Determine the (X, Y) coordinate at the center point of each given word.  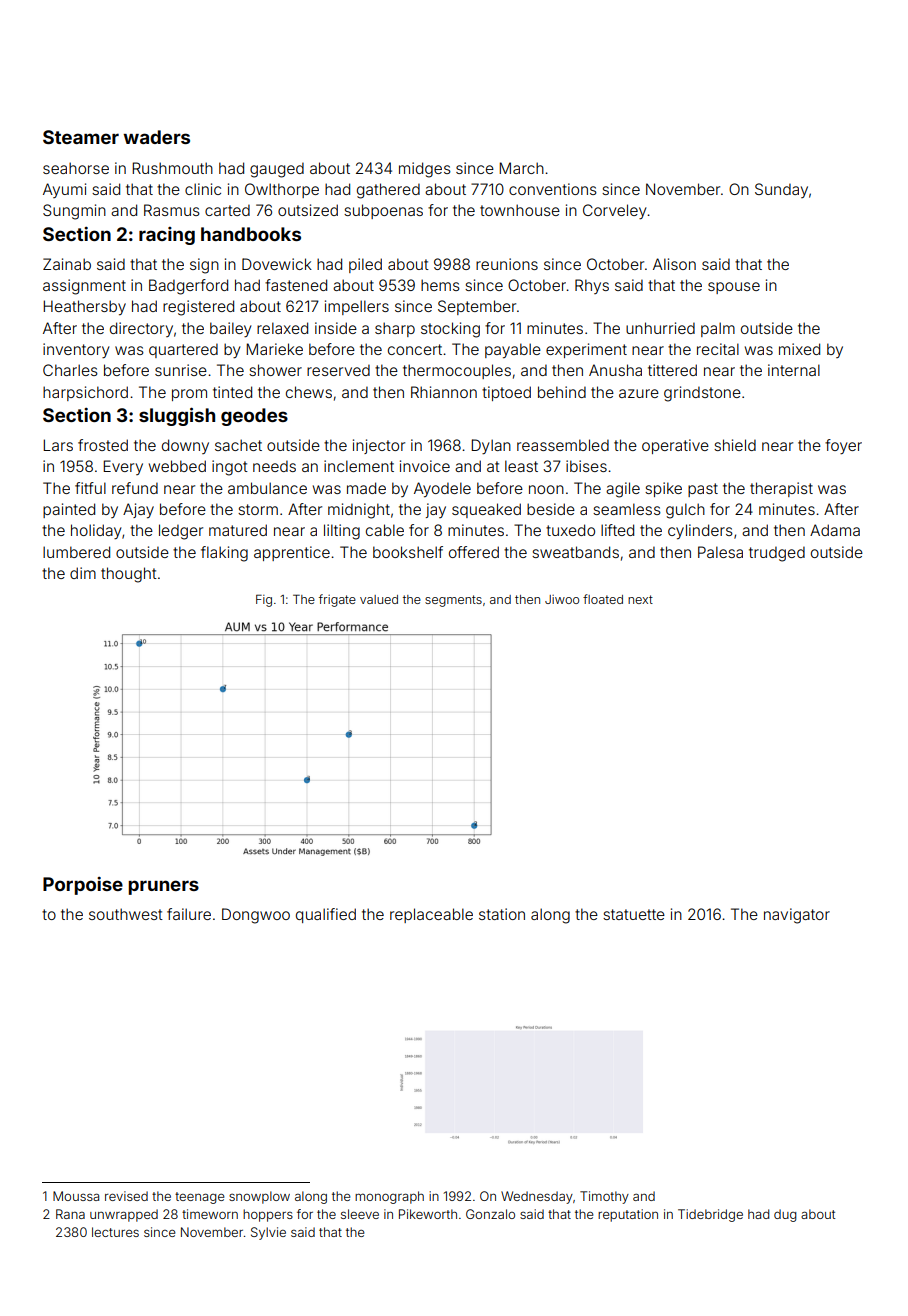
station (502, 914)
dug (785, 1215)
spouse (734, 288)
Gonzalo (490, 1214)
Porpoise (83, 886)
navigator (797, 916)
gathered (388, 191)
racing (167, 236)
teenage (200, 1198)
